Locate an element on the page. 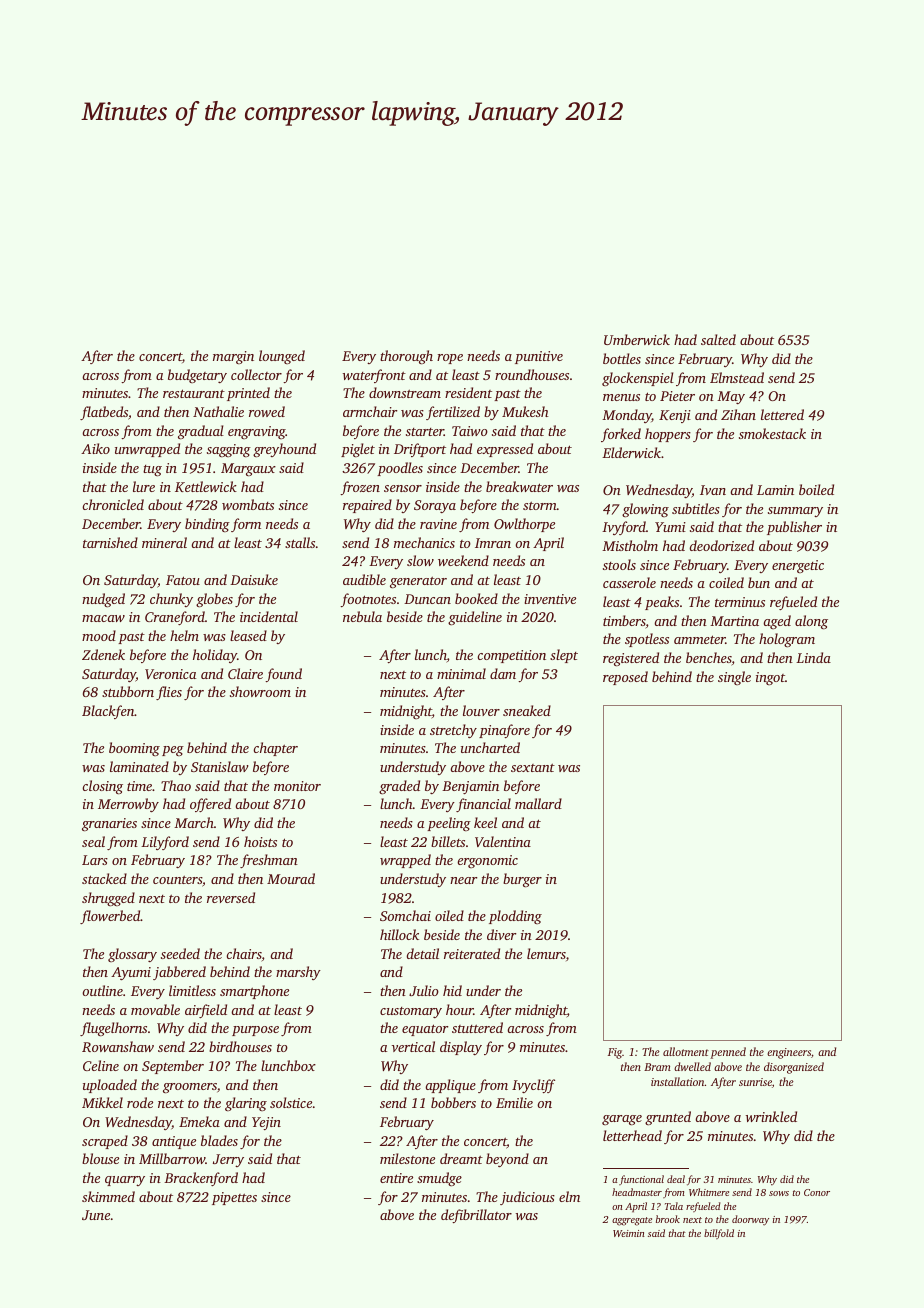 This document has height=1308, width=924. Mukesh is located at coordinates (525, 411).
